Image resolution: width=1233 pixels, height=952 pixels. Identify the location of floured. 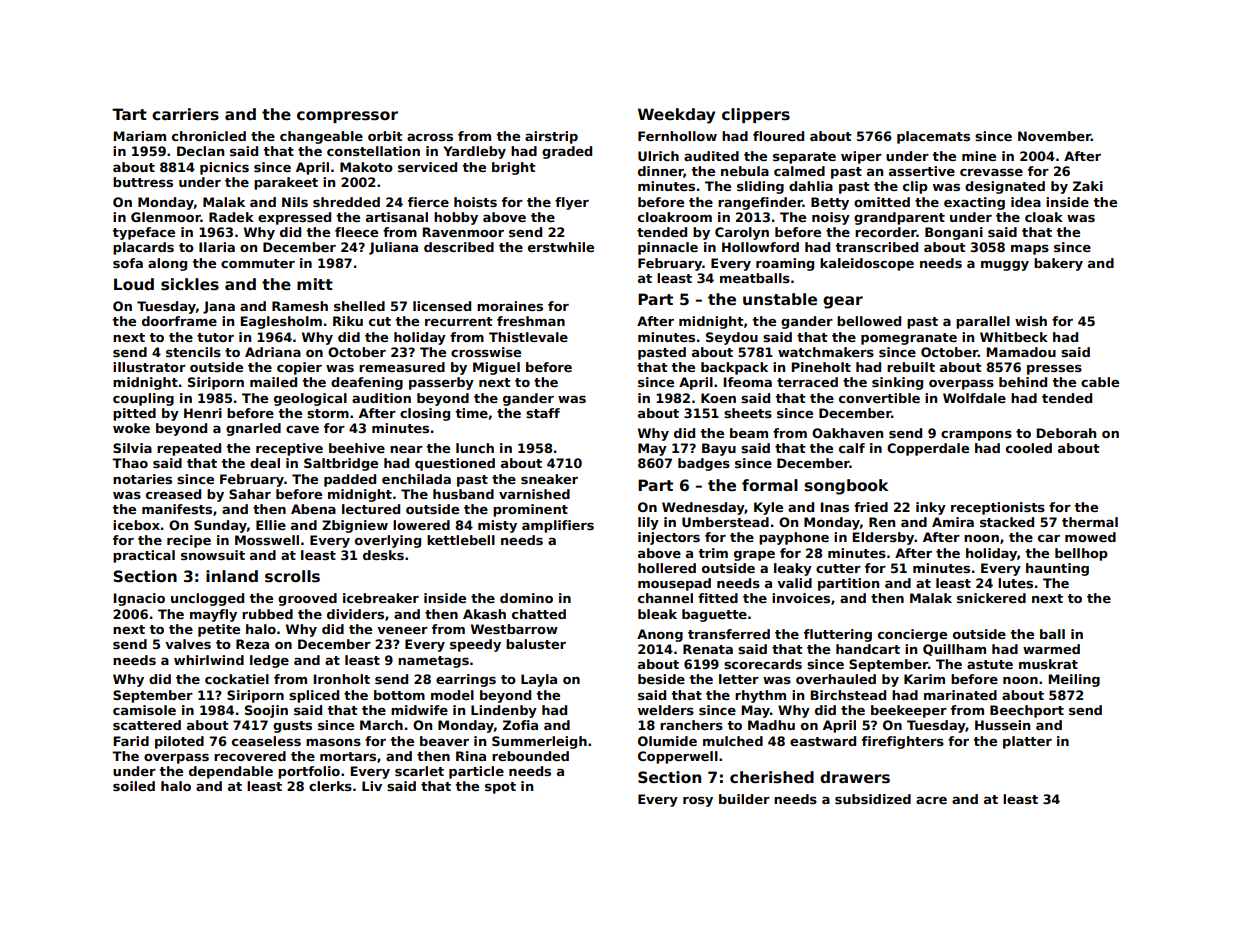
(778, 136).
